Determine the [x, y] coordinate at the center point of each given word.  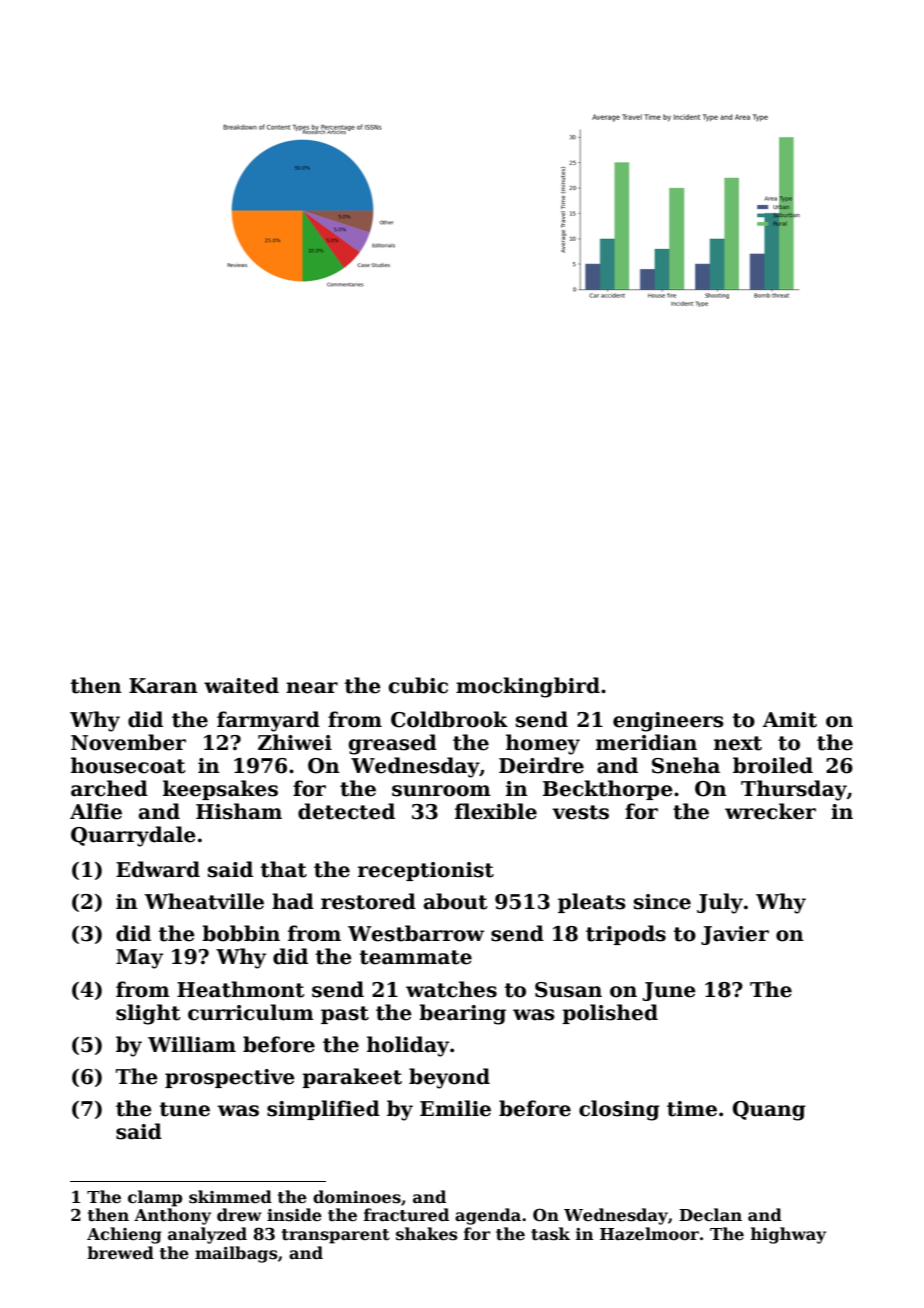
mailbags [236, 1254]
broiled [773, 765]
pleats [592, 903]
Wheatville [204, 901]
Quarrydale [133, 836]
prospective [230, 1078]
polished [610, 1014]
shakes [427, 1234]
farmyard [268, 721]
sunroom [441, 791]
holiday [408, 1046]
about [455, 901]
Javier [735, 935]
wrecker [770, 811]
